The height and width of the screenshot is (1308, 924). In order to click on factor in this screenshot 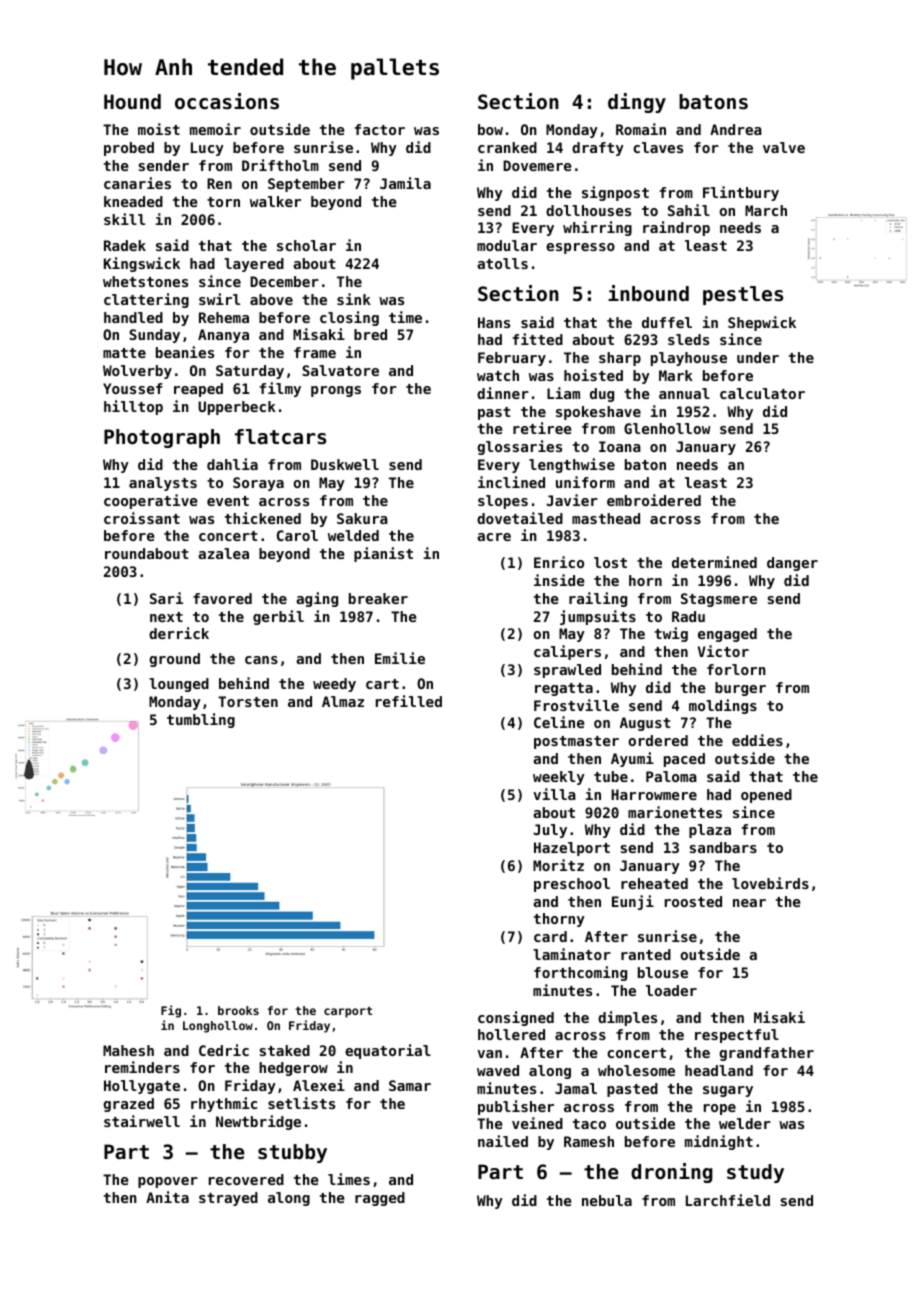, I will do `click(380, 129)`.
